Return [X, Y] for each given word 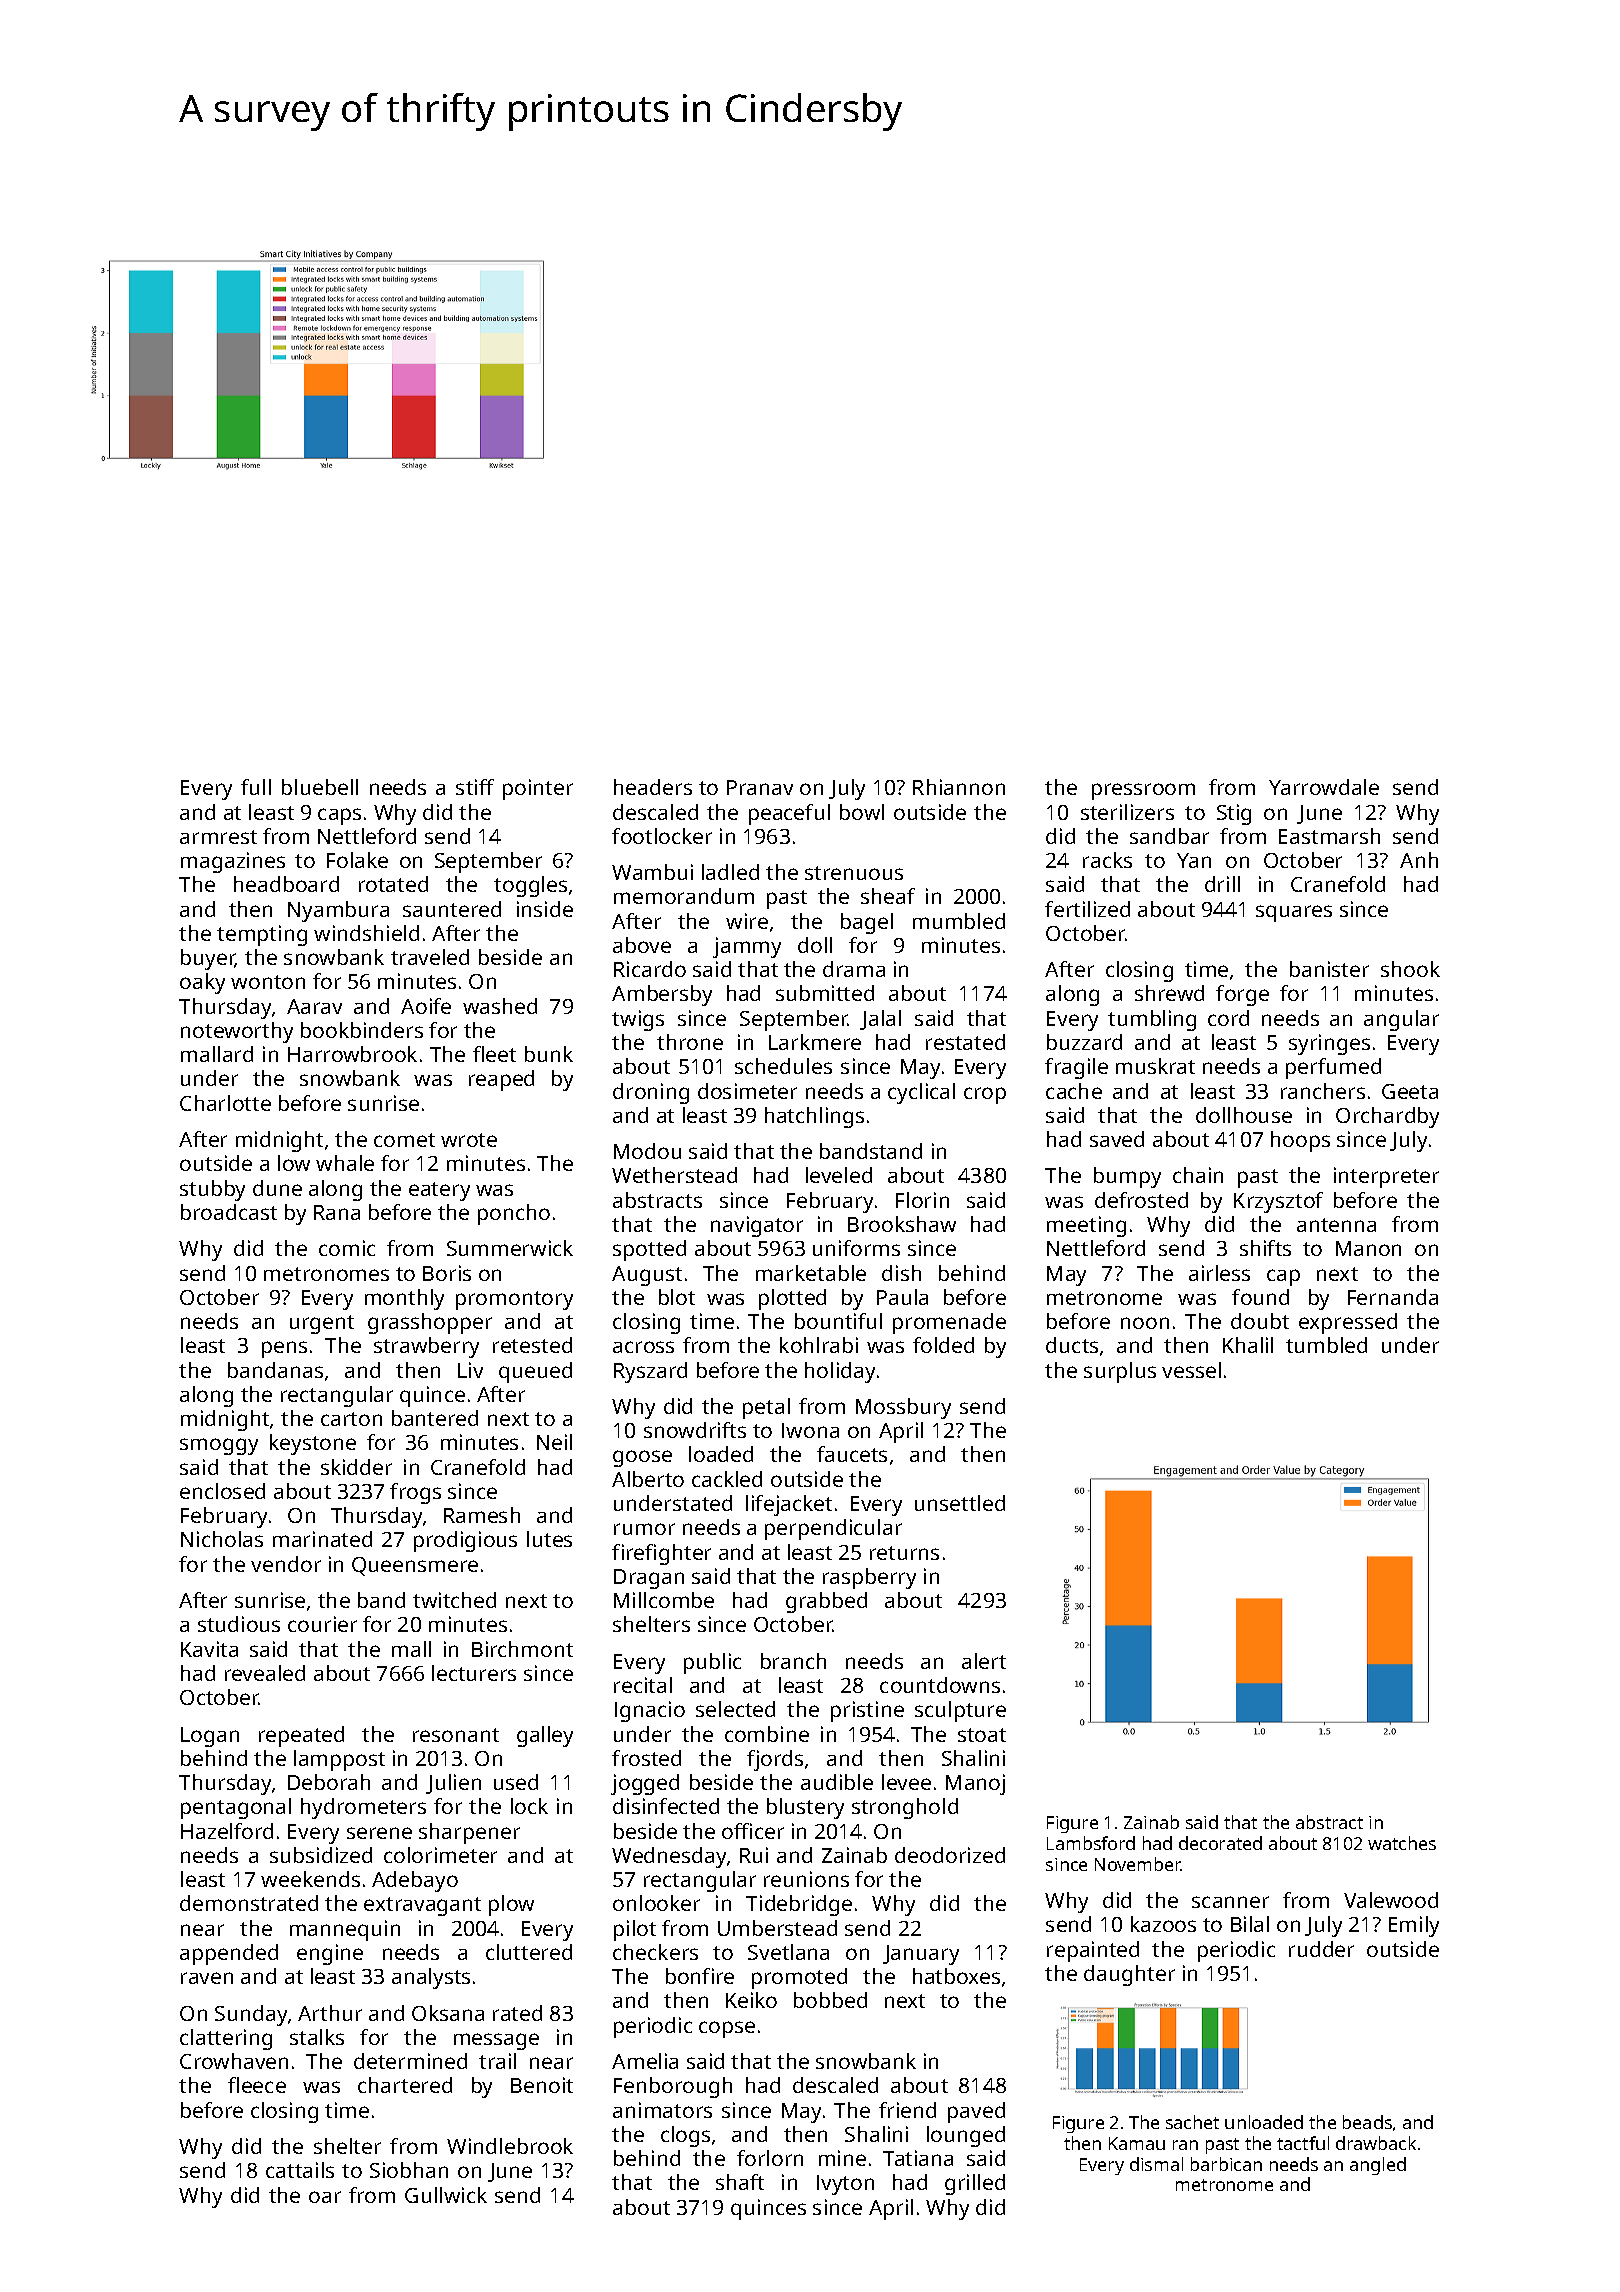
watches [1402, 1843]
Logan [210, 1737]
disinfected [666, 1806]
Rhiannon [959, 787]
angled [1378, 2166]
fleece [257, 2085]
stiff [475, 787]
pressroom [1143, 791]
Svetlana [788, 1952]
